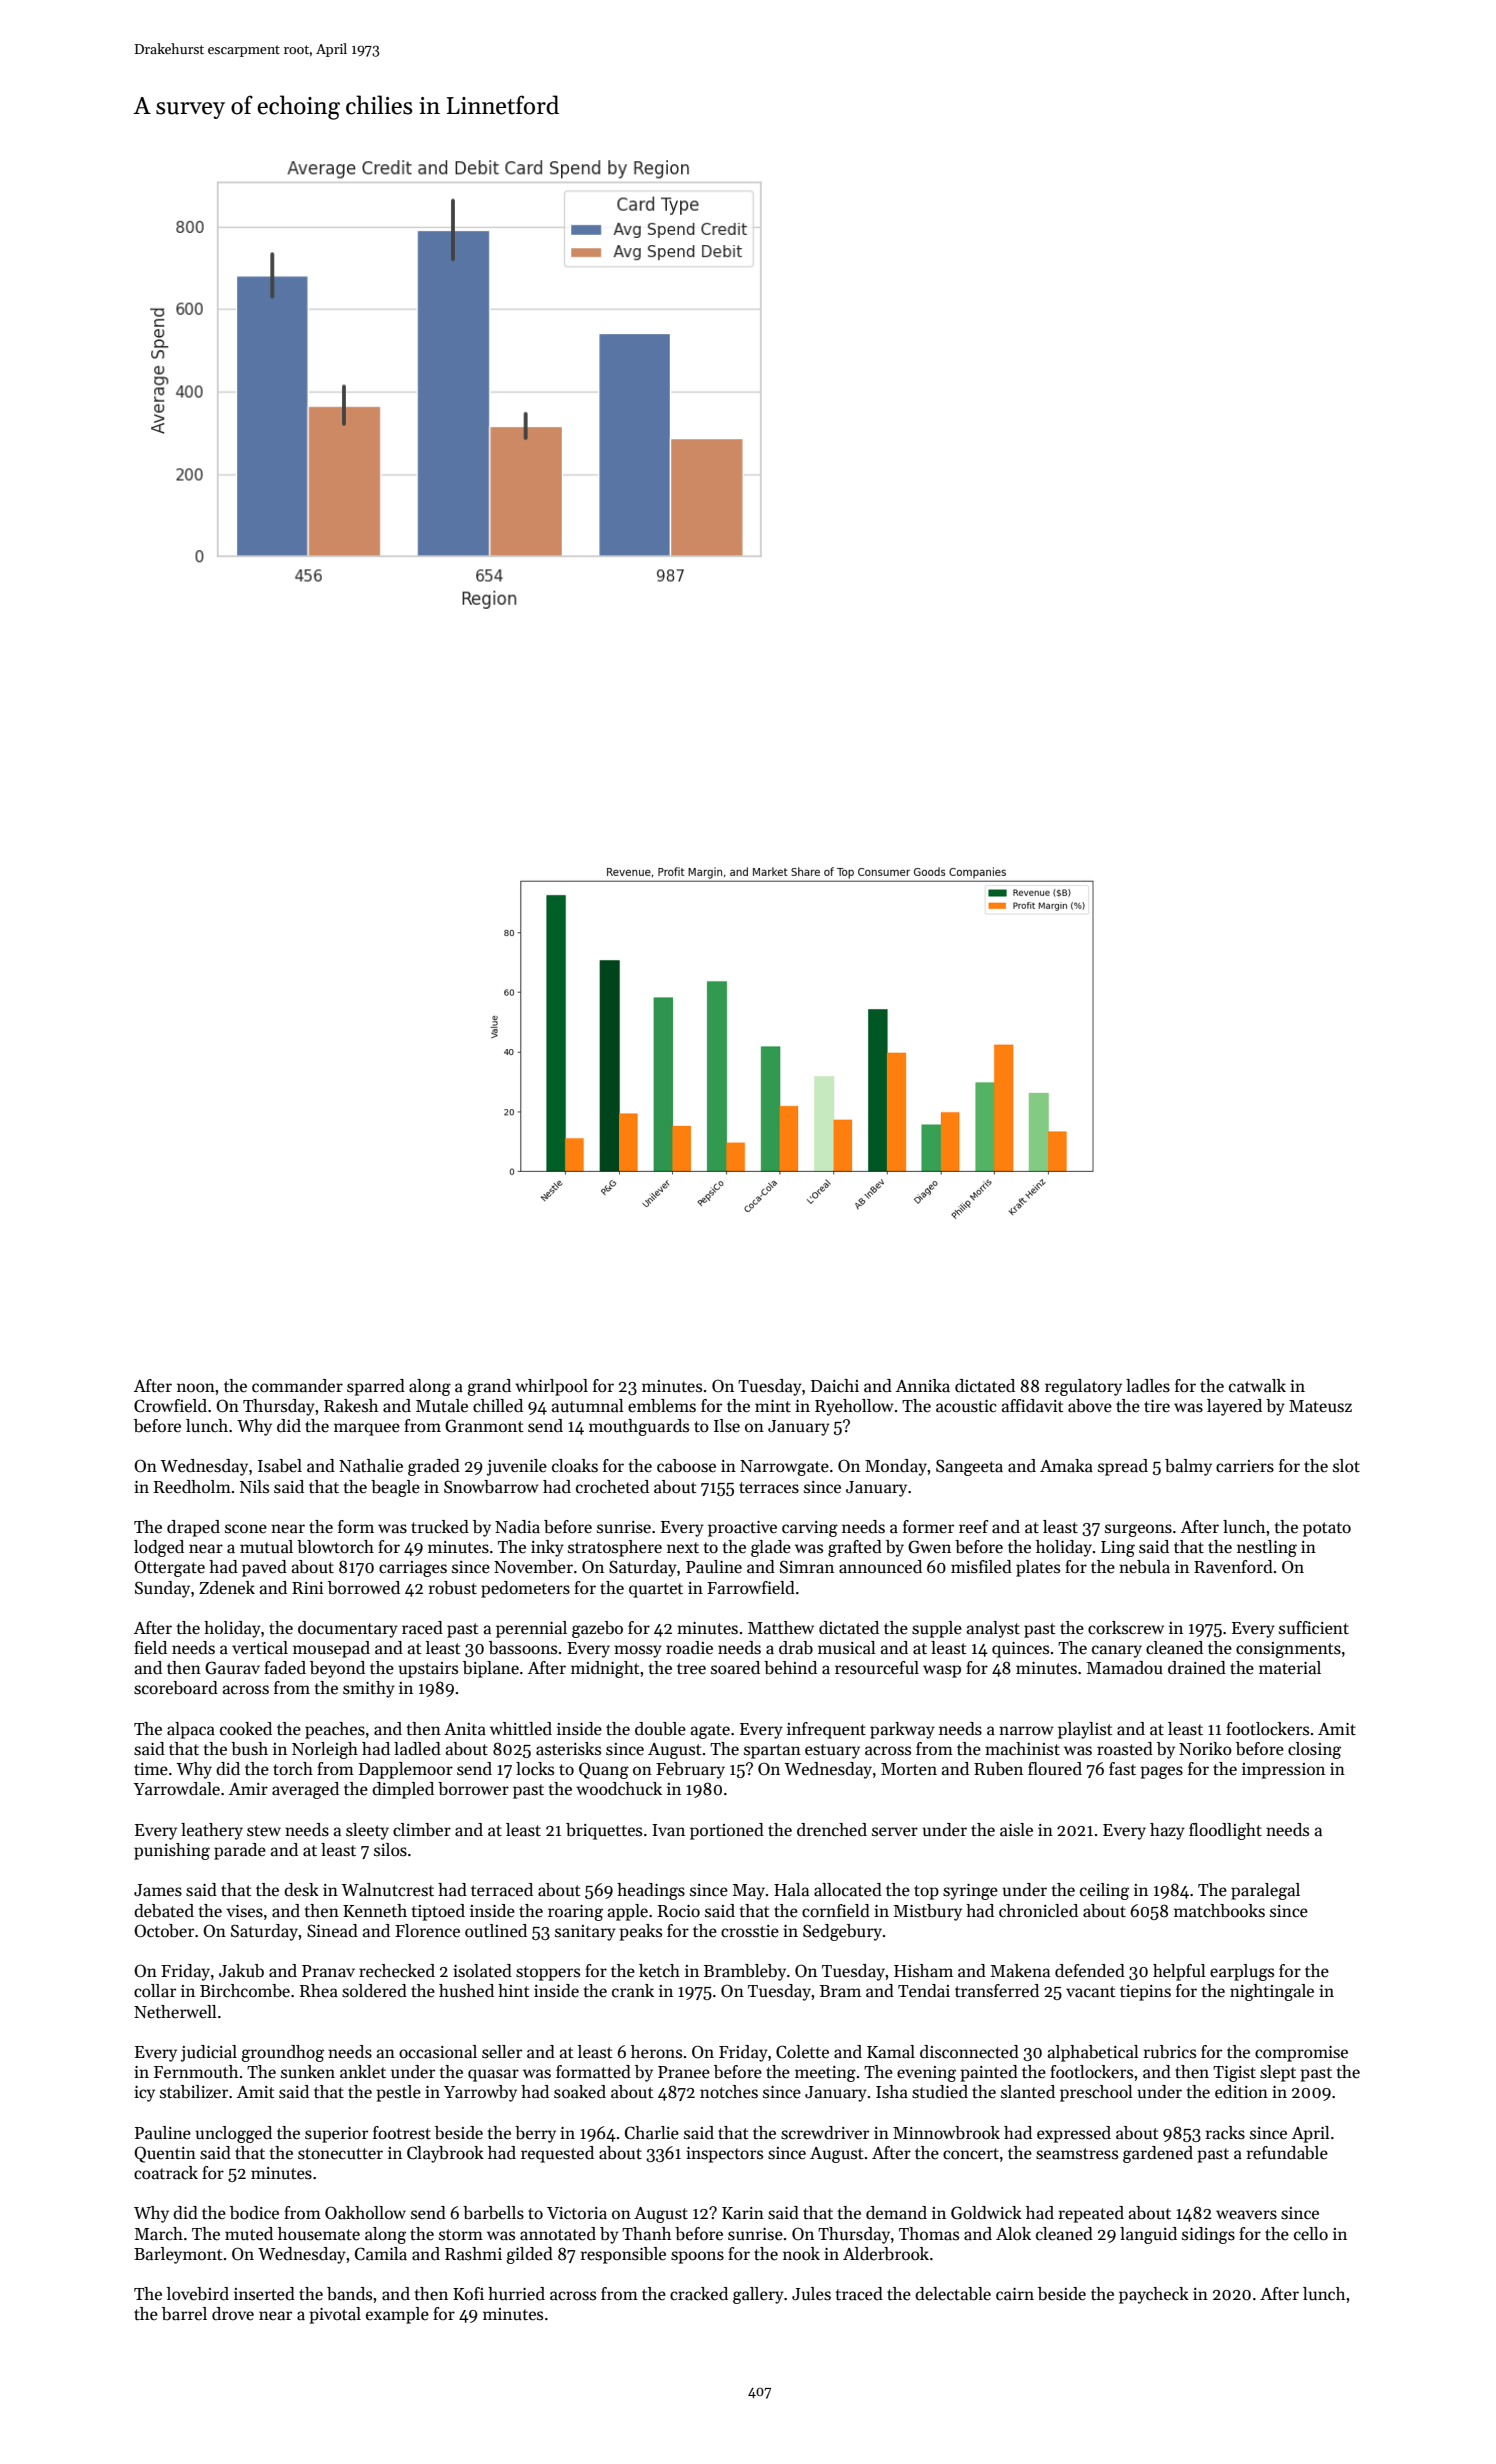  Describe the element at coordinates (1327, 1529) in the image. I see `potato` at that location.
